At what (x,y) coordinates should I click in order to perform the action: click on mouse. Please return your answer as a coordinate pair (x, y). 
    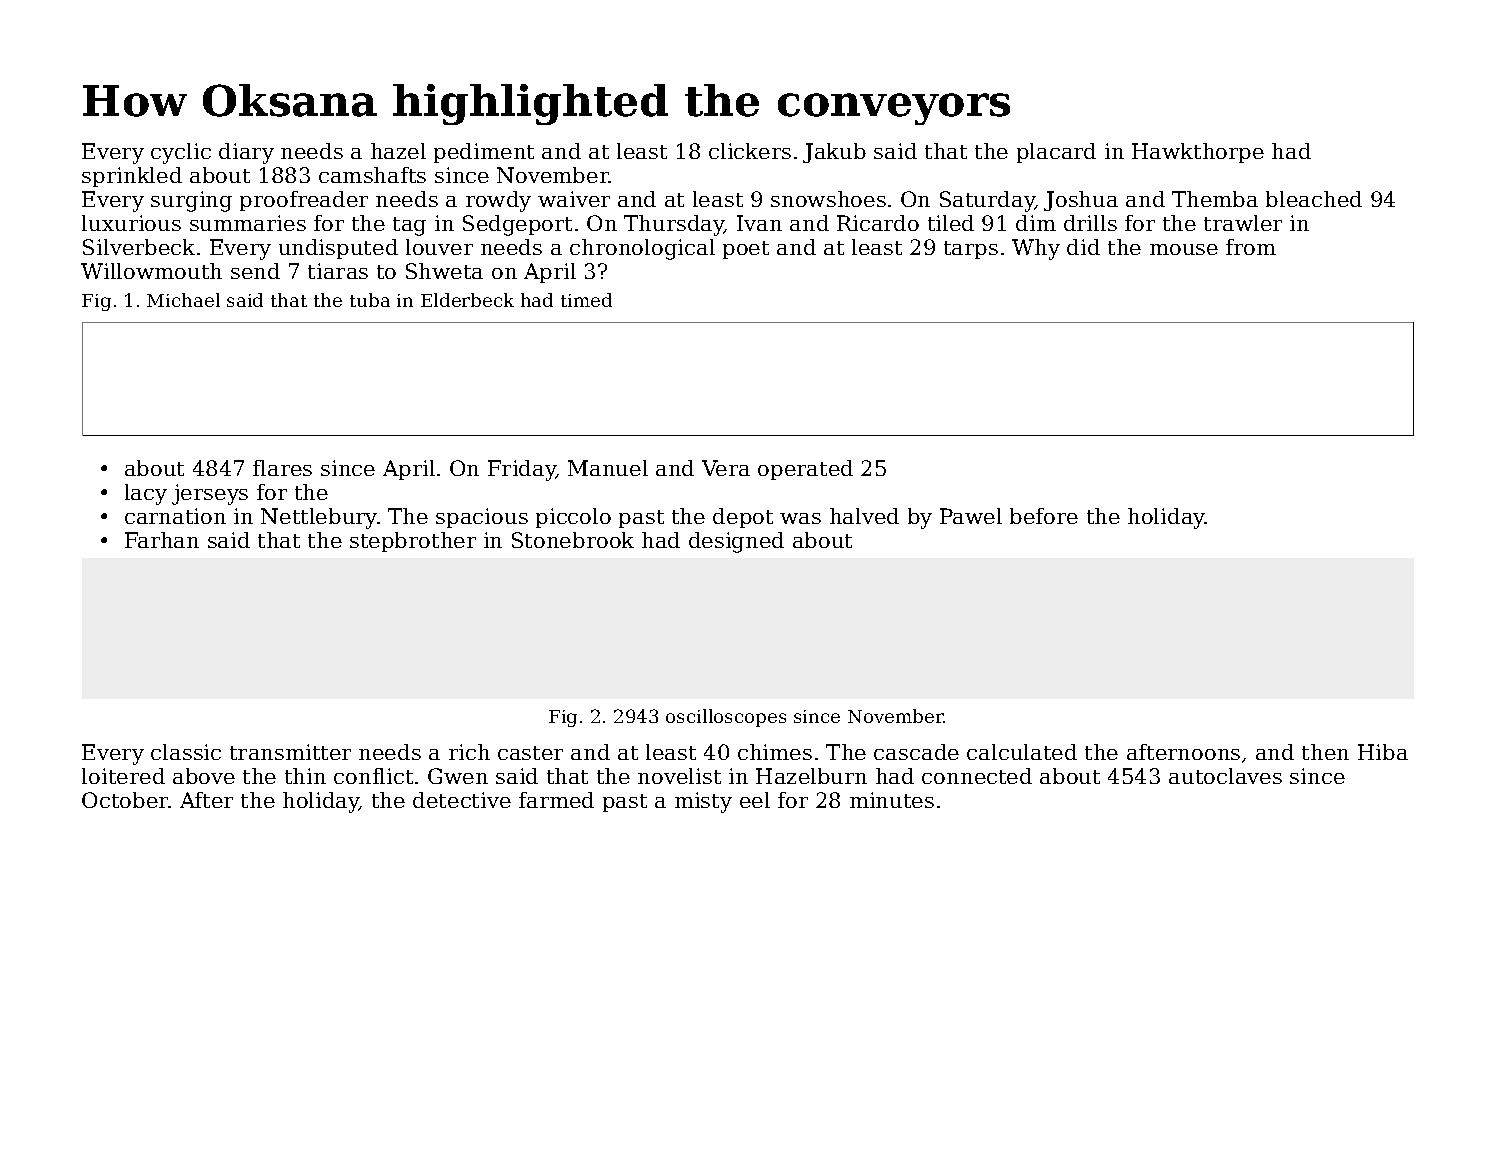
    Looking at the image, I should click on (1184, 249).
